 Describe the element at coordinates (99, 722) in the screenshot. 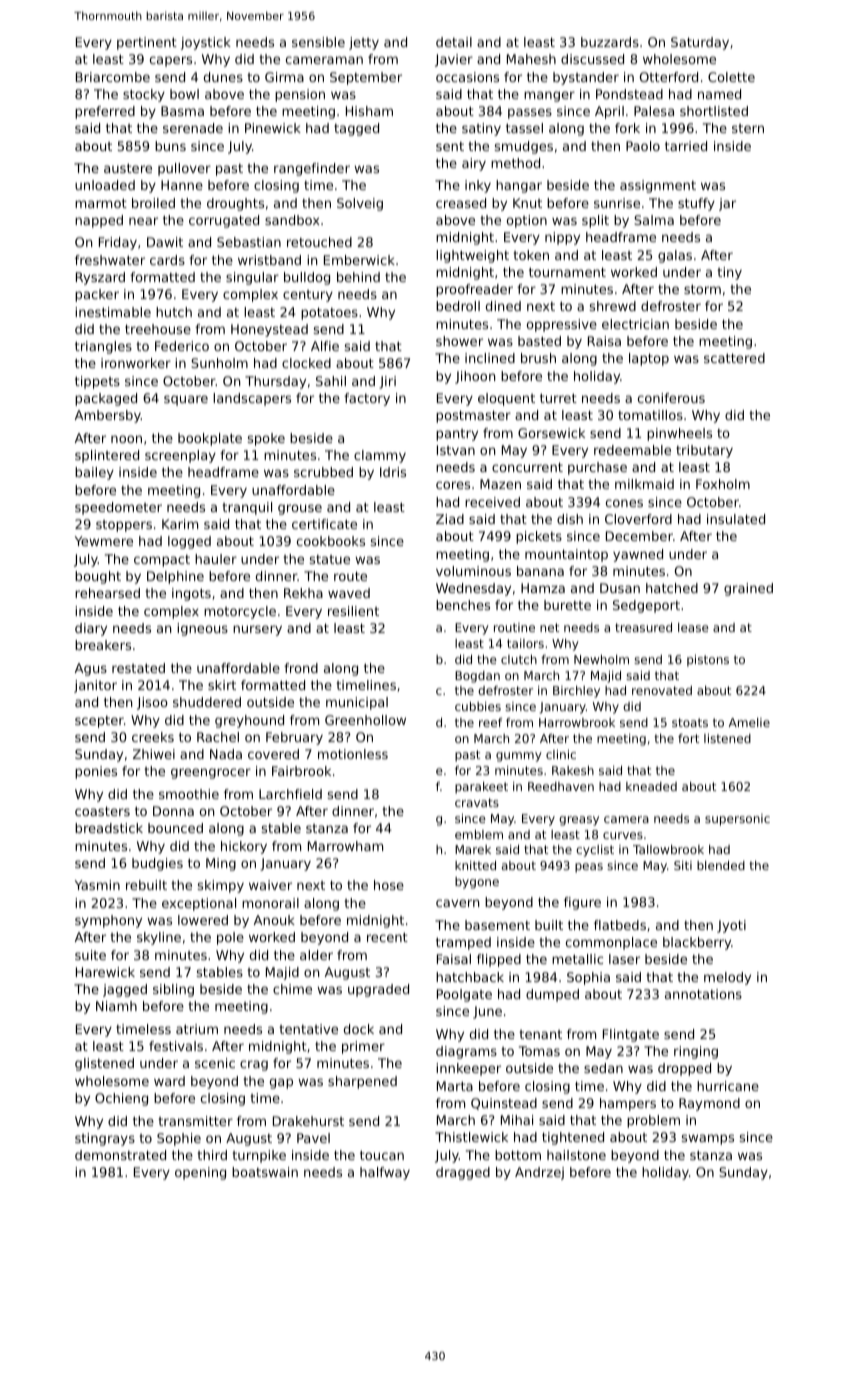

I see `scepter` at that location.
